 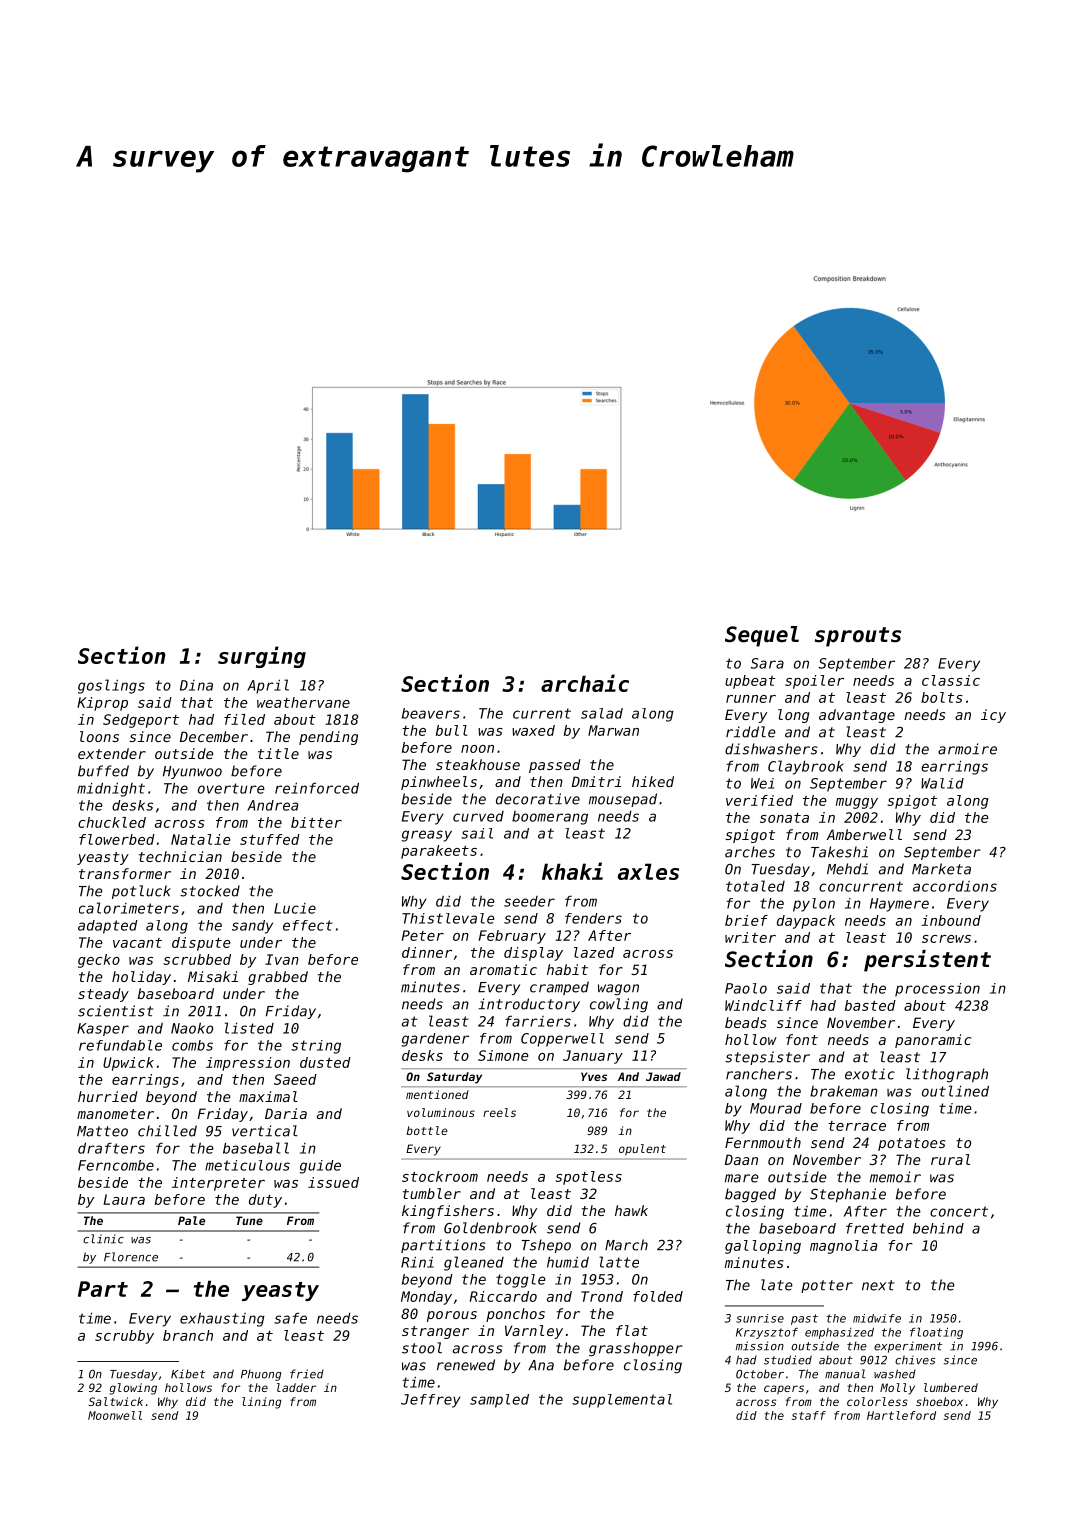 What do you see at coordinates (167, 1131) in the screenshot?
I see `chilled` at bounding box center [167, 1131].
